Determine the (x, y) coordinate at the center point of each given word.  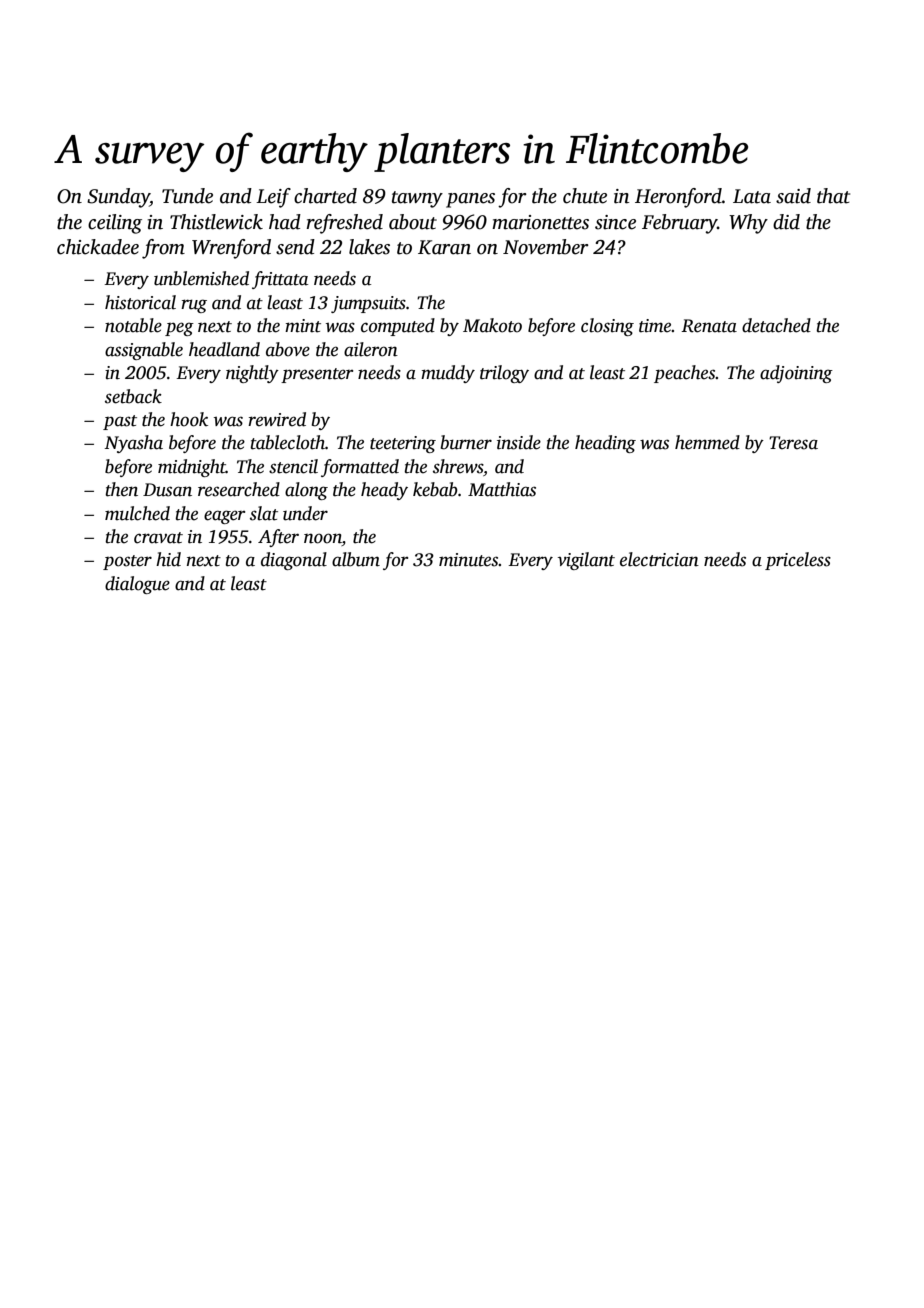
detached (776, 325)
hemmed (707, 442)
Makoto (492, 325)
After (278, 538)
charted (325, 196)
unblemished (201, 278)
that (833, 196)
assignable (144, 351)
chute (585, 196)
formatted (360, 468)
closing (607, 327)
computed (398, 327)
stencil (293, 466)
